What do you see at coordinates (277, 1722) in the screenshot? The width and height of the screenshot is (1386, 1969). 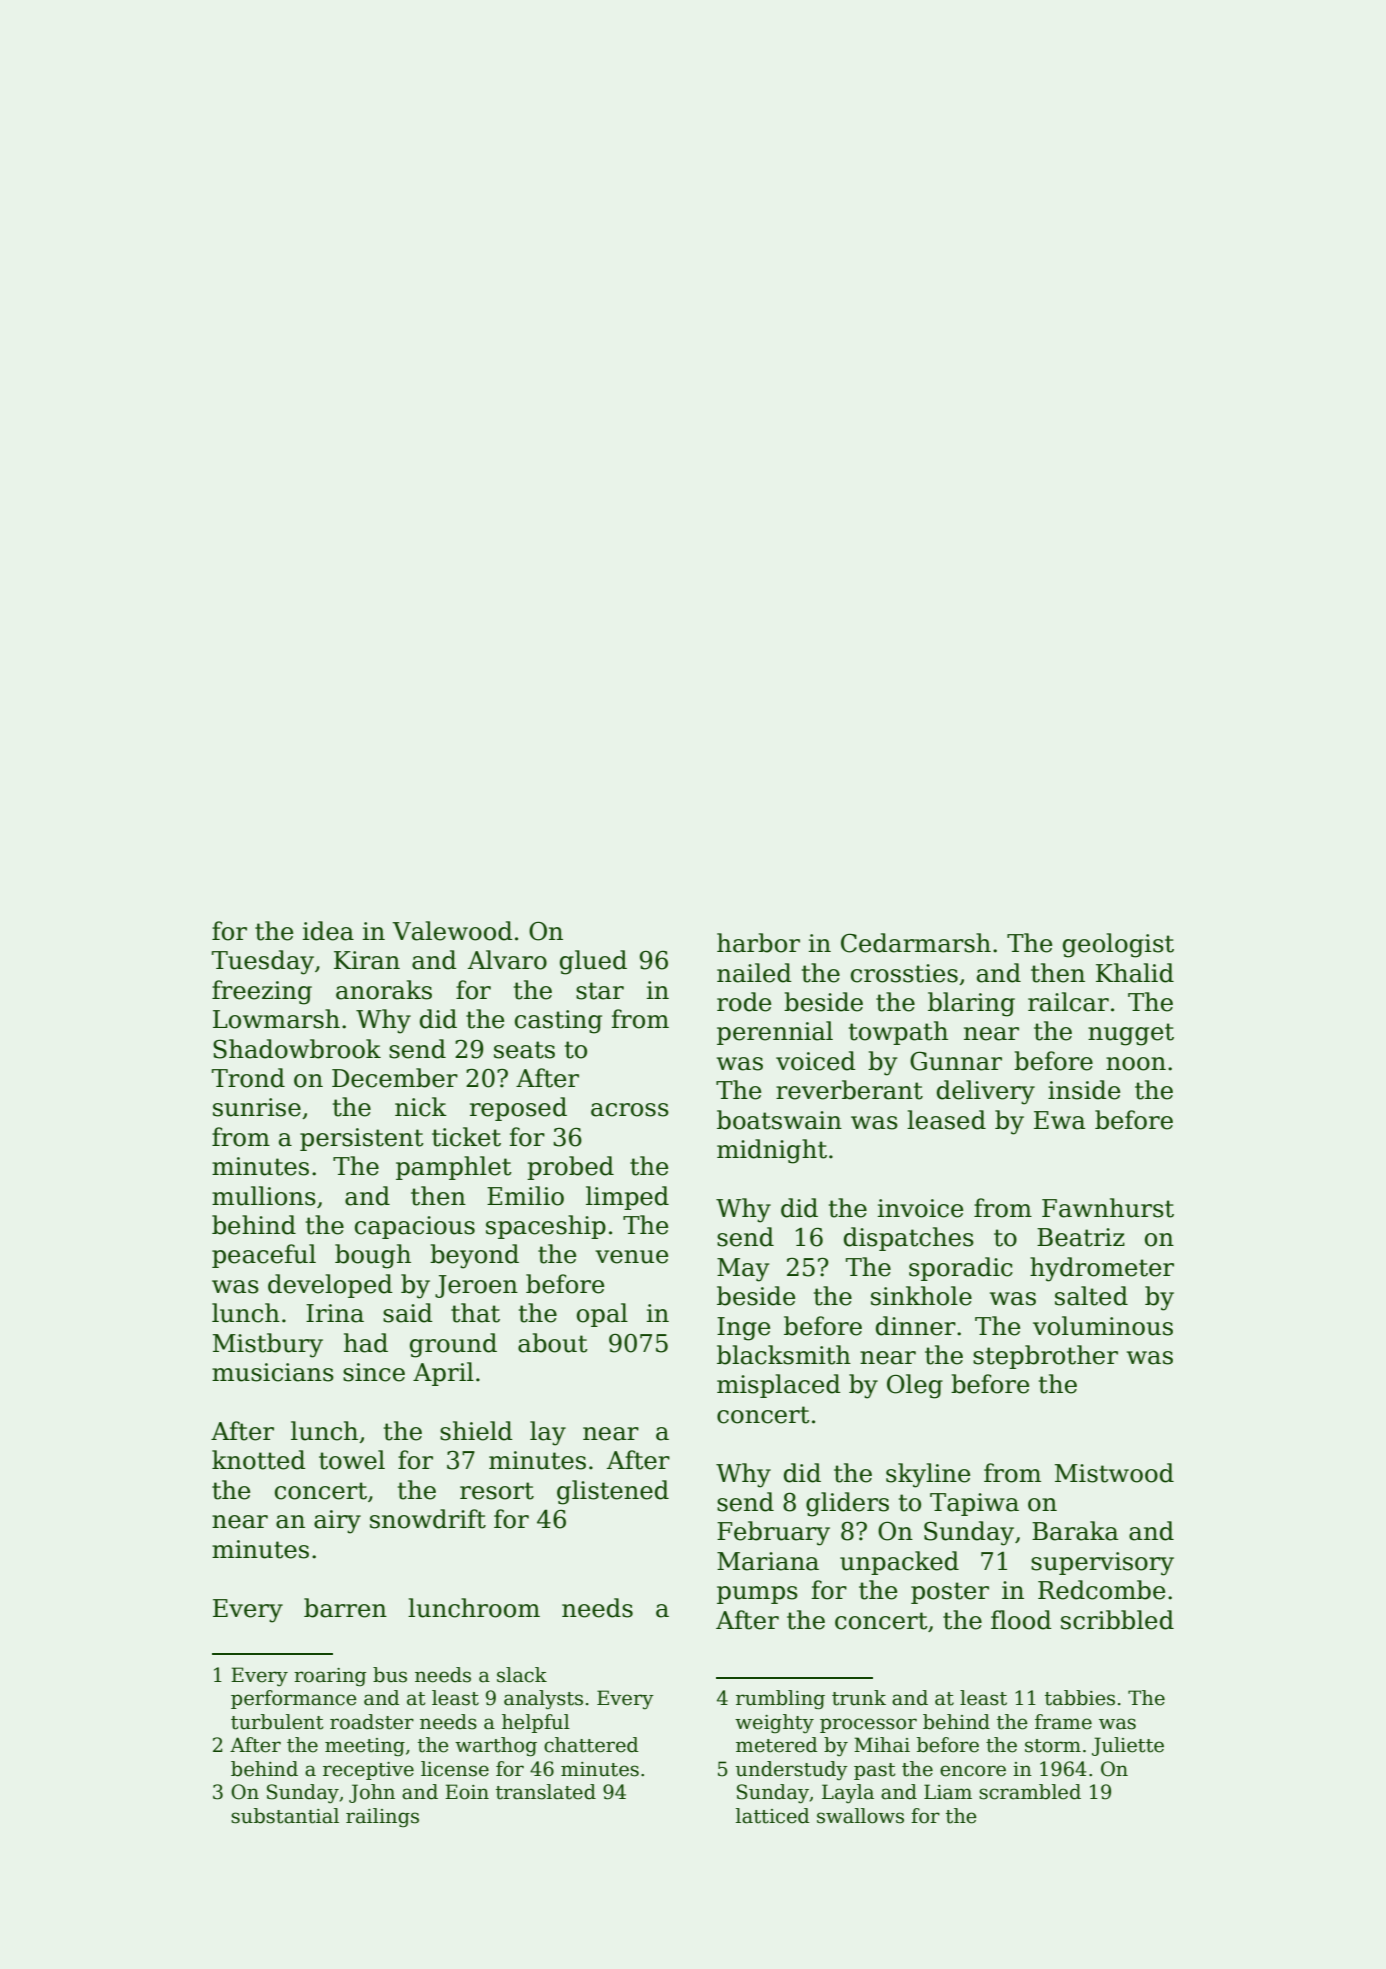 I see `turbulent` at bounding box center [277, 1722].
